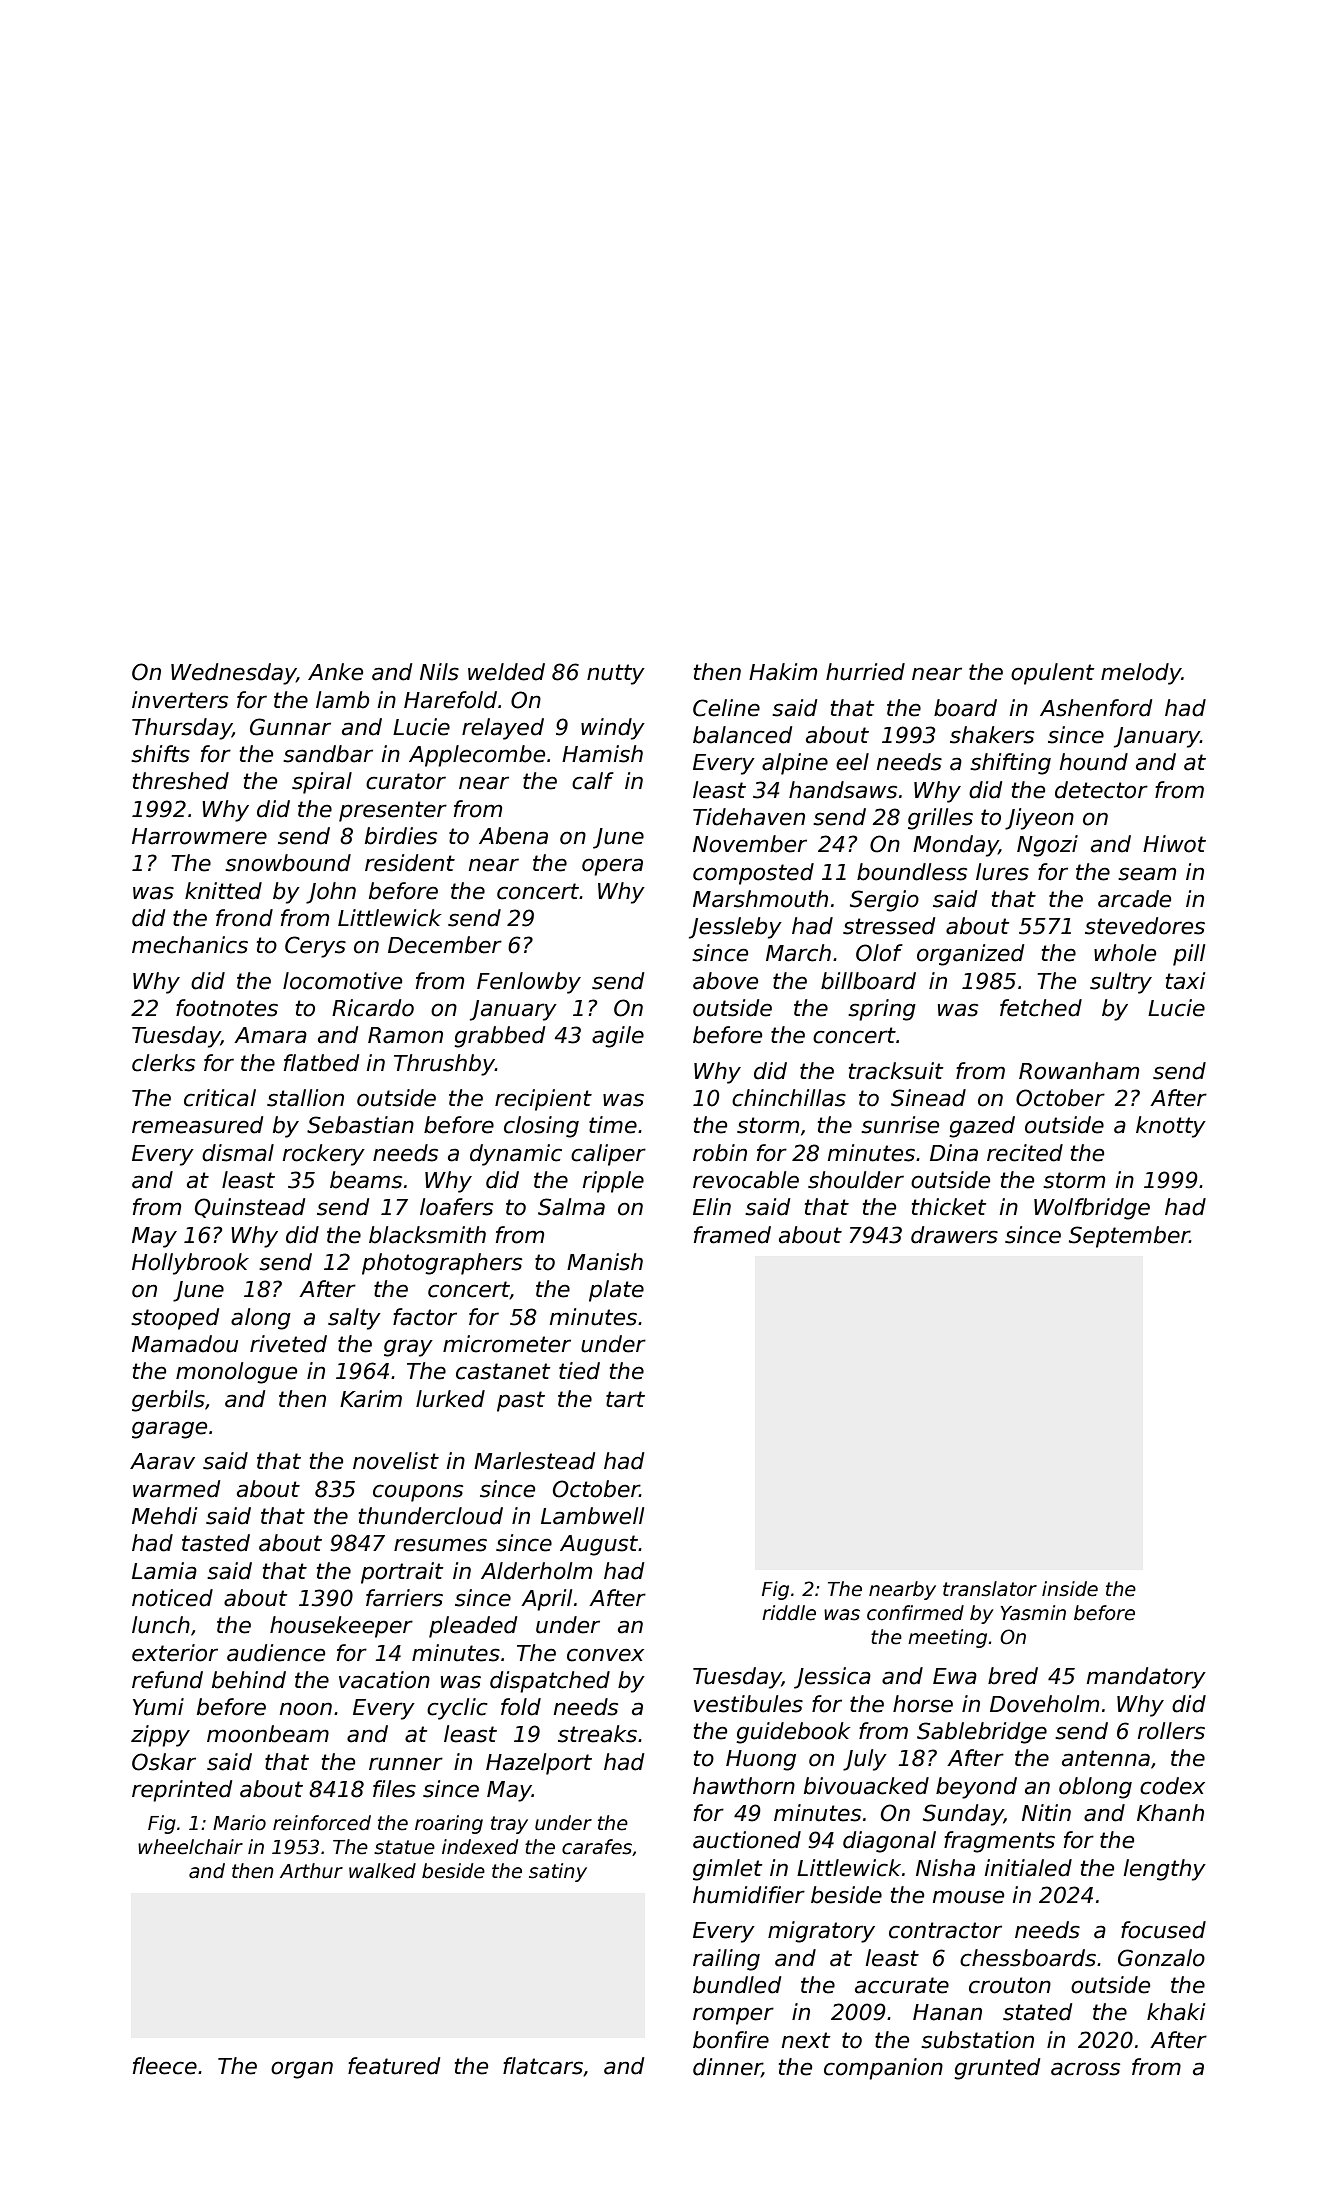  What do you see at coordinates (163, 1063) in the document?
I see `clerks` at bounding box center [163, 1063].
